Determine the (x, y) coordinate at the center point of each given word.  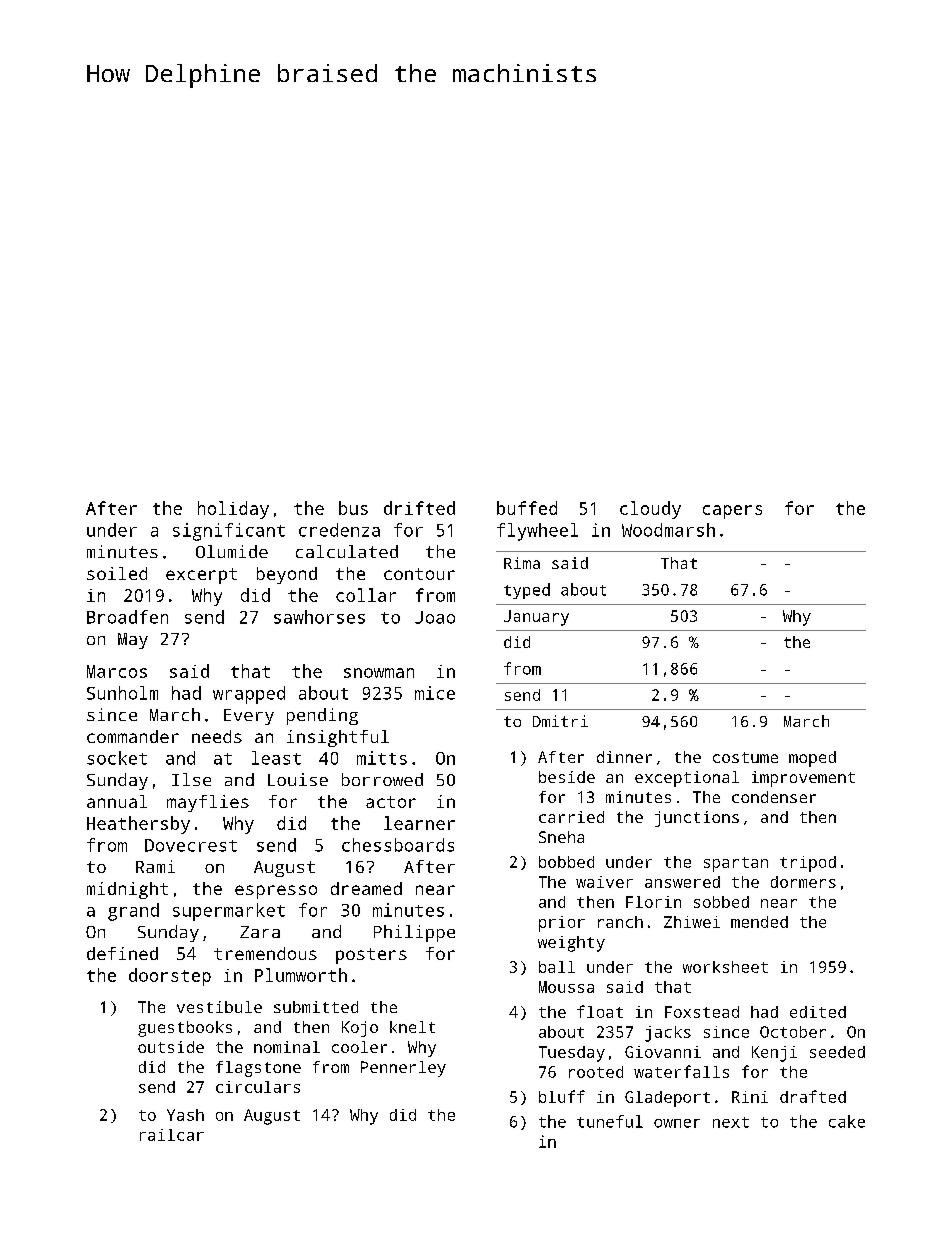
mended (759, 922)
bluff (562, 1096)
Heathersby (138, 825)
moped (812, 759)
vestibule (219, 1007)
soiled (117, 573)
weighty (571, 944)
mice (435, 693)
